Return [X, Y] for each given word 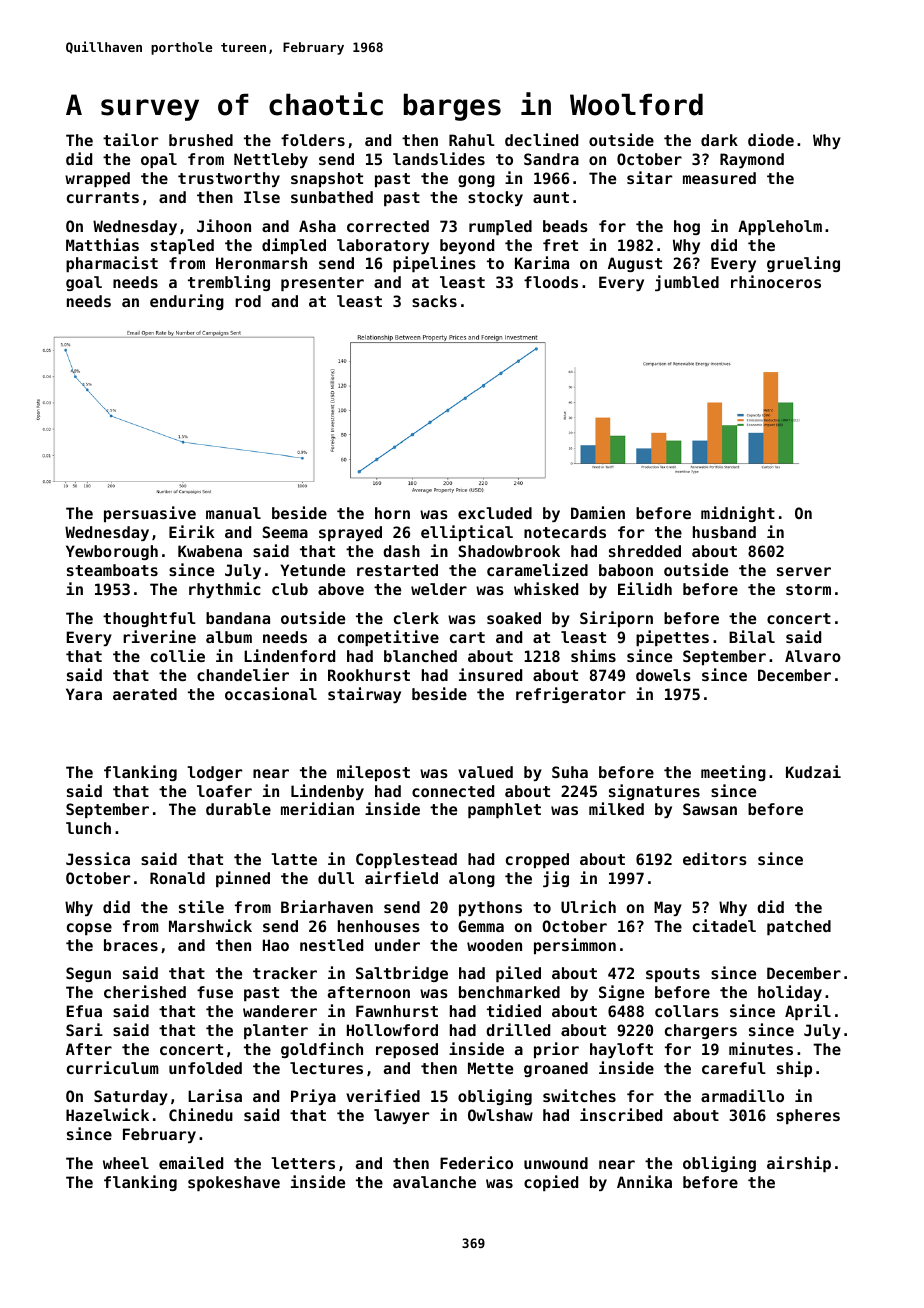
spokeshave [234, 1183]
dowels [663, 675]
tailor [130, 139]
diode [771, 139]
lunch [88, 828]
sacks [434, 301]
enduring [187, 302]
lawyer [401, 1116]
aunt [551, 197]
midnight [738, 514]
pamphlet [504, 810]
